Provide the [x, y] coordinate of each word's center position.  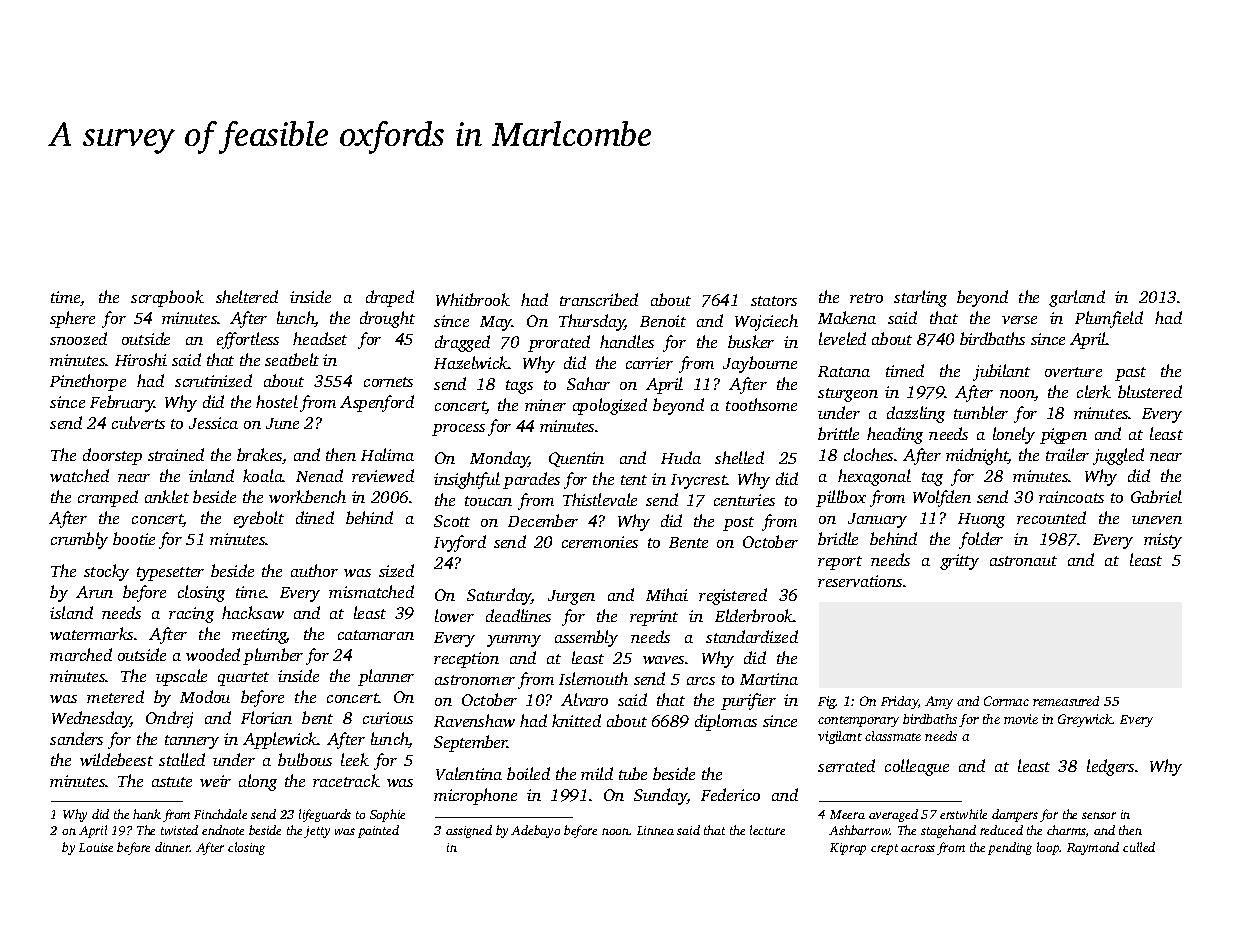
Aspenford [377, 403]
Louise [96, 847]
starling [920, 298]
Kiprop [848, 849]
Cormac [1006, 701]
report [840, 563]
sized [396, 570]
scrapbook [167, 298]
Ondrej [169, 719]
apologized [610, 406]
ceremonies [600, 542]
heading [895, 435]
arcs [701, 681]
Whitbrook [473, 299]
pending [1010, 848]
